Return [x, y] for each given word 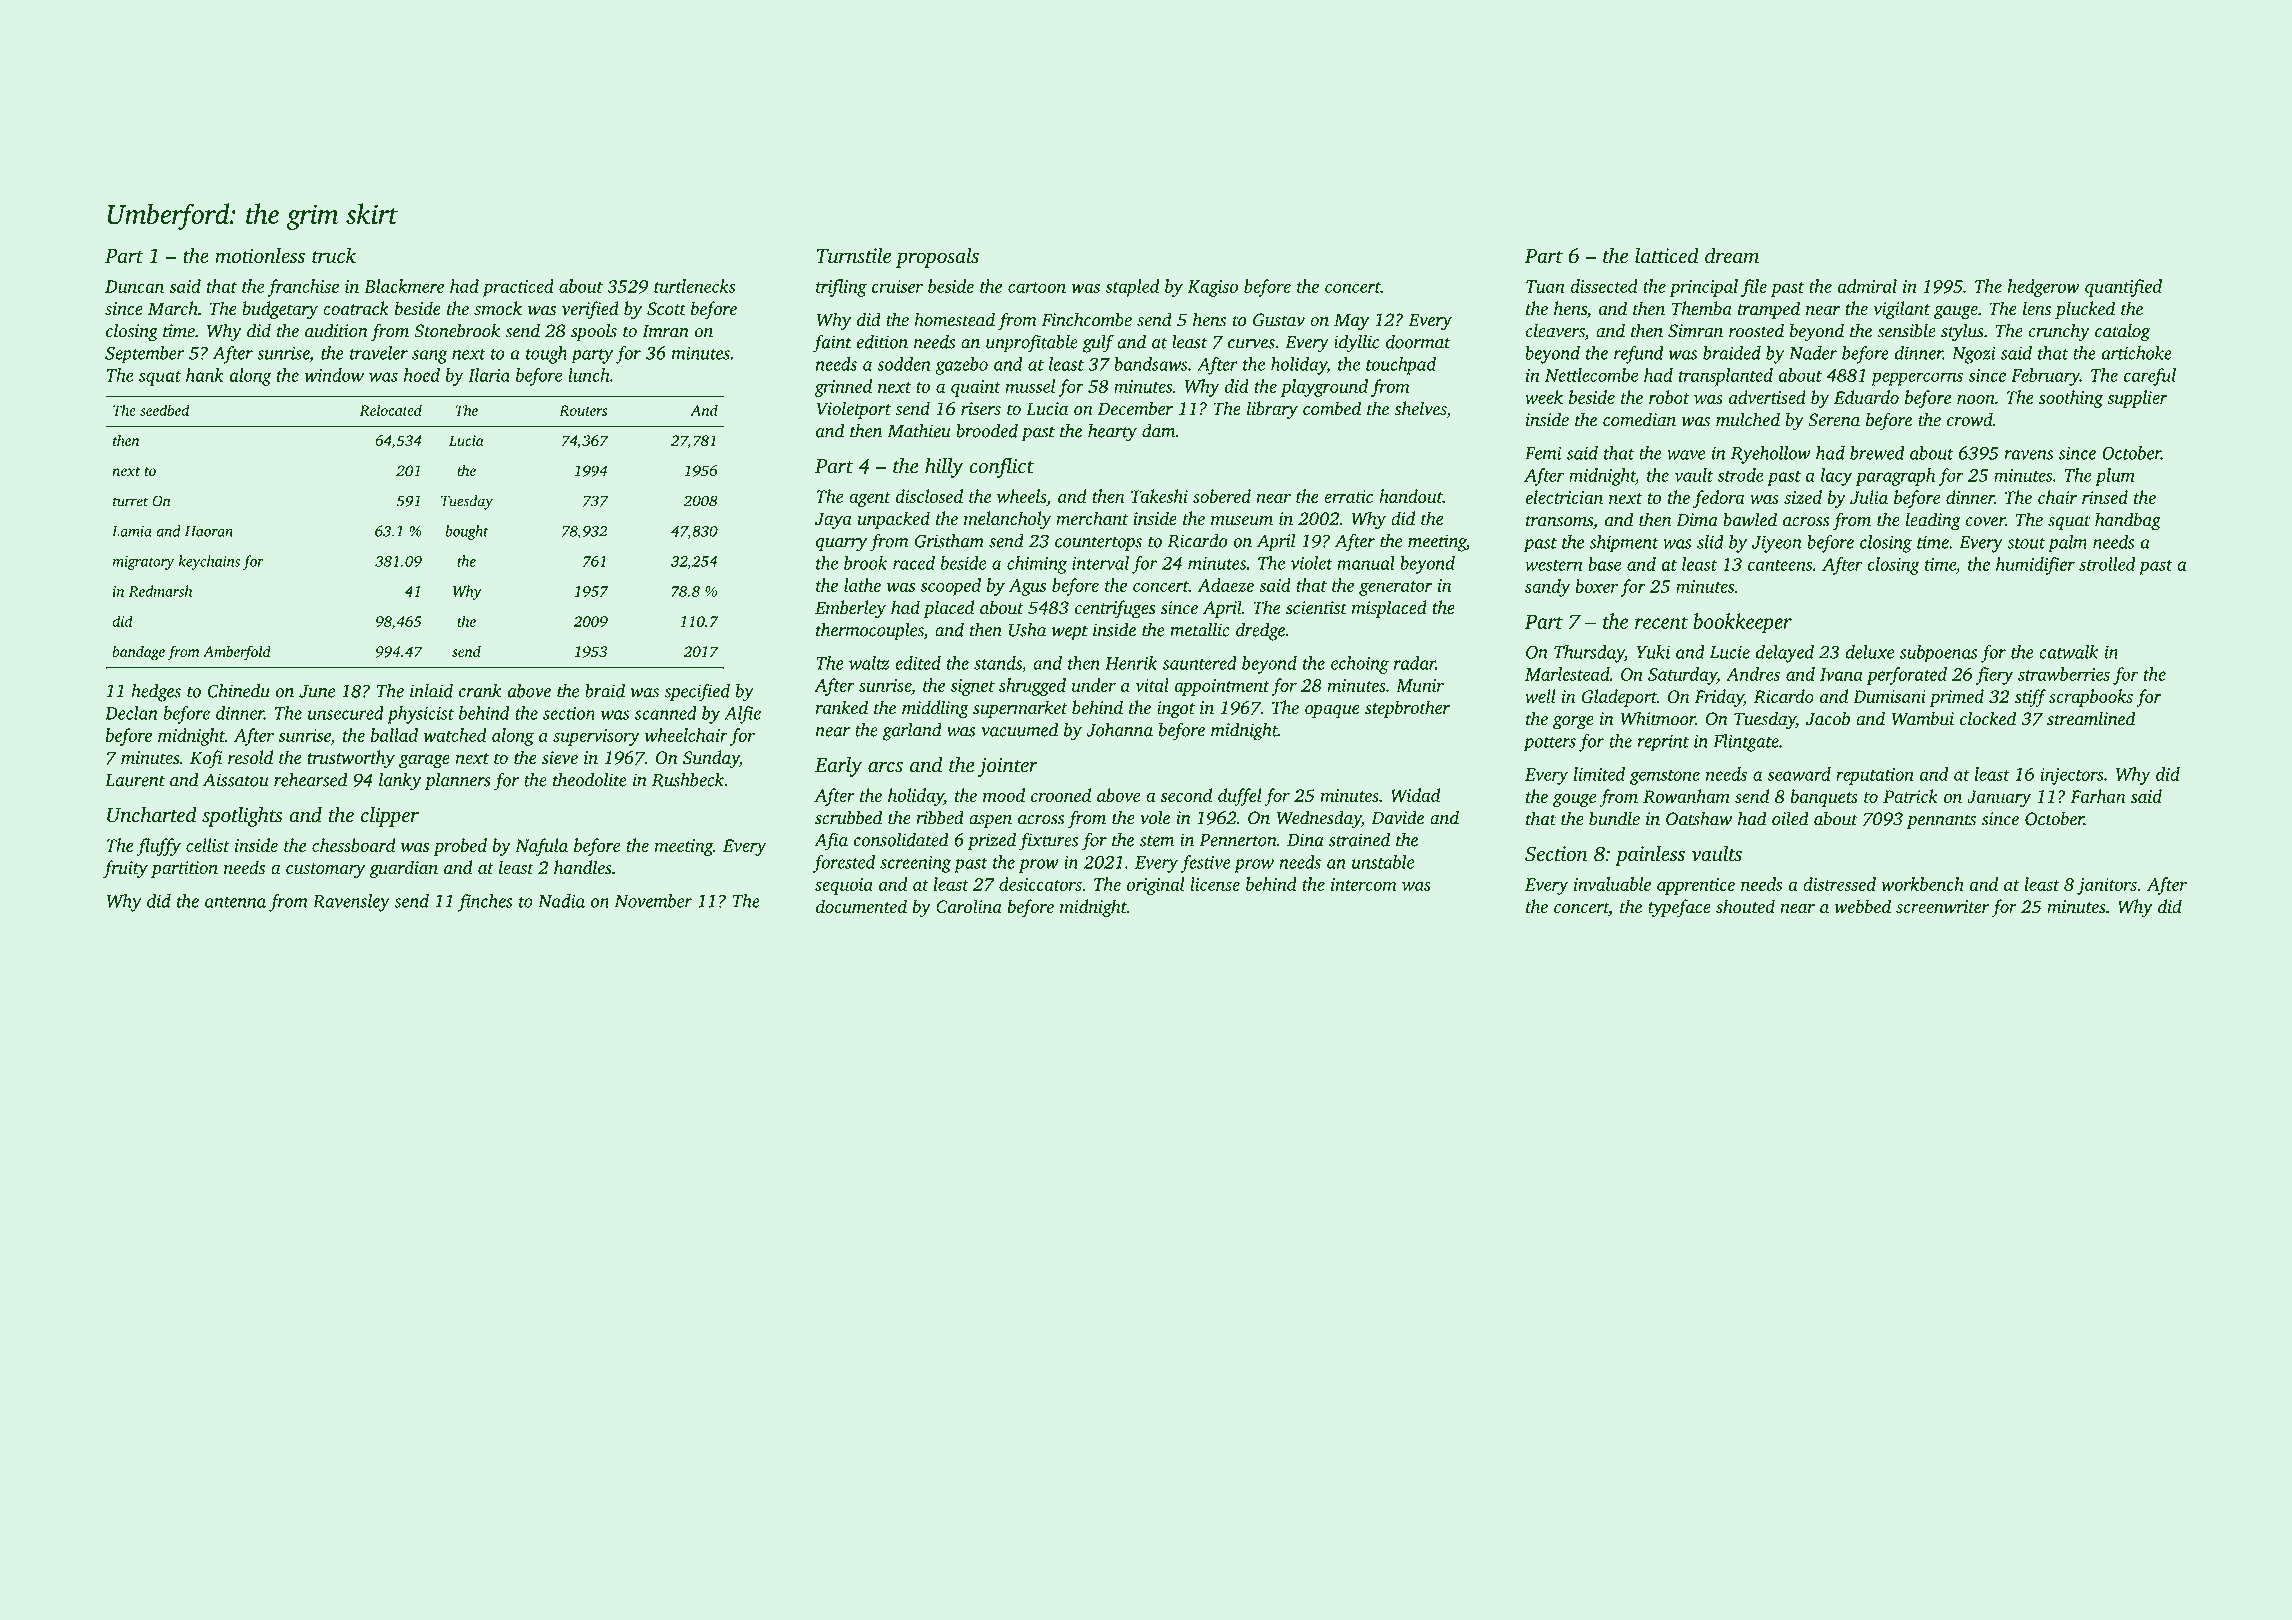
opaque [1332, 711]
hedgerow [2043, 288]
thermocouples [870, 631]
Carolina [969, 906]
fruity [125, 869]
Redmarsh [160, 591]
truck [334, 255]
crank [480, 690]
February [2045, 377]
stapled [1132, 288]
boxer [1596, 586]
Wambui [1923, 718]
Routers [583, 410]
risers [981, 409]
